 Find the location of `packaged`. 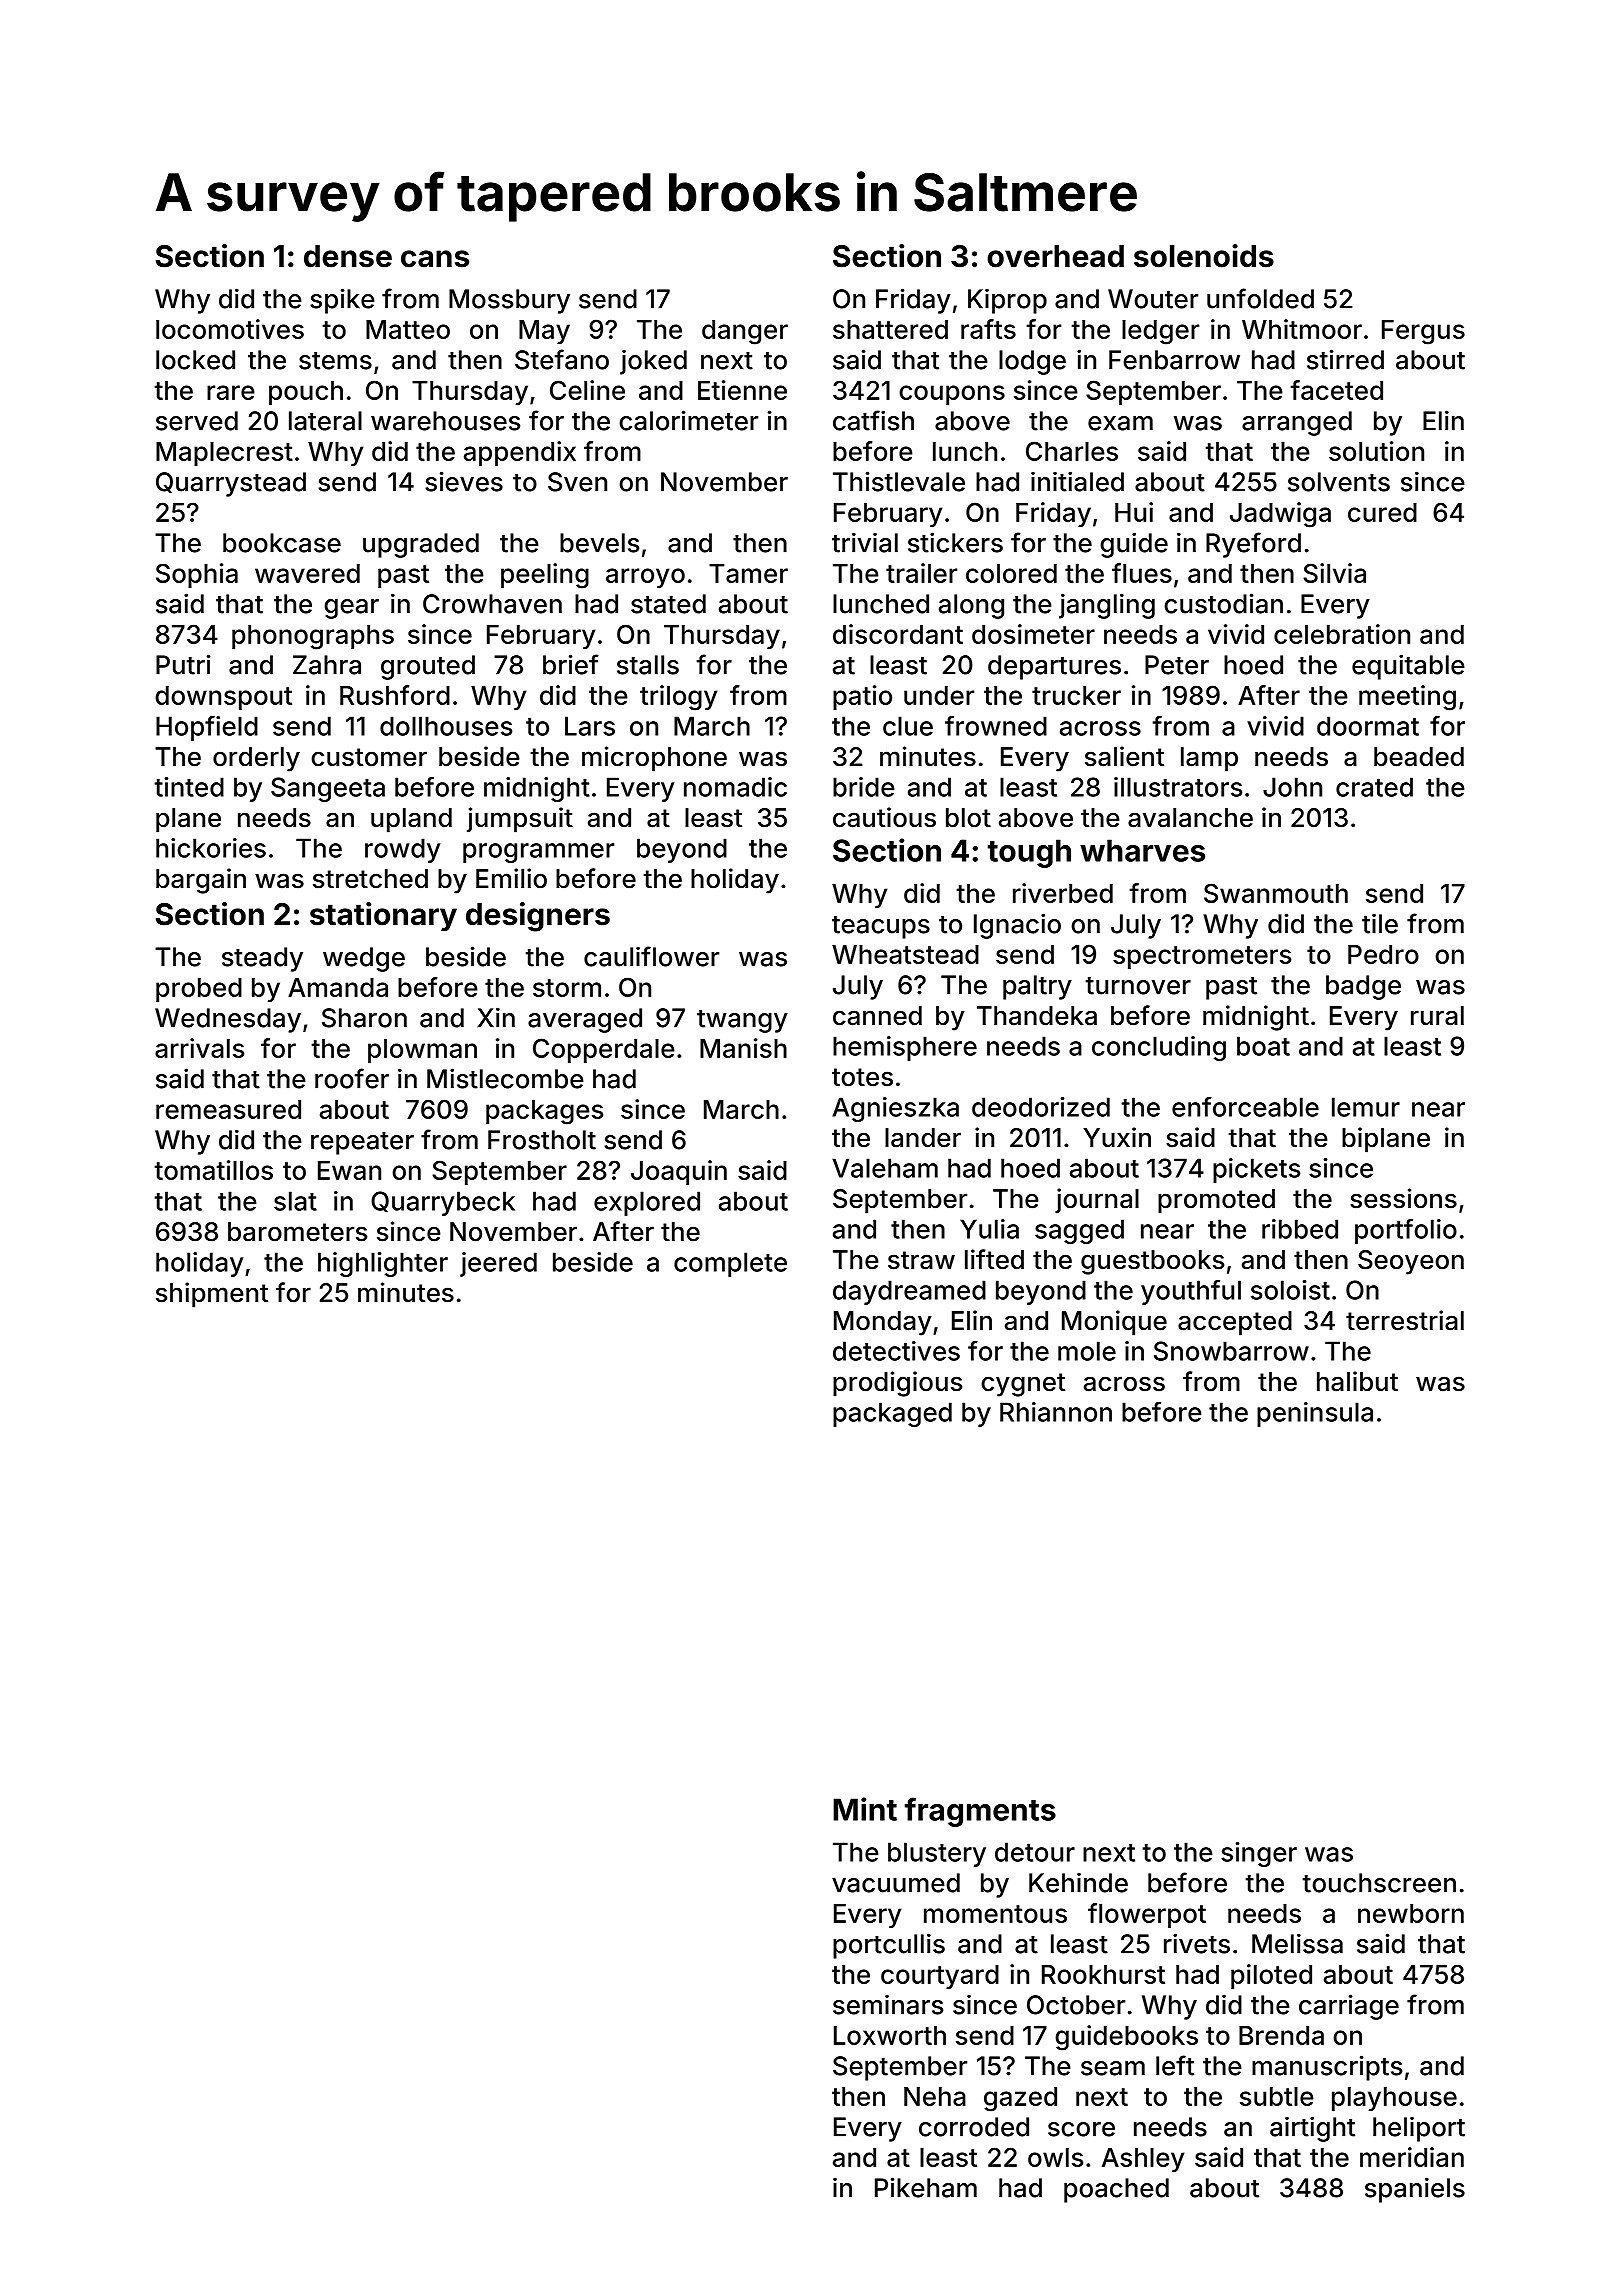

packaged is located at coordinates (892, 1414).
